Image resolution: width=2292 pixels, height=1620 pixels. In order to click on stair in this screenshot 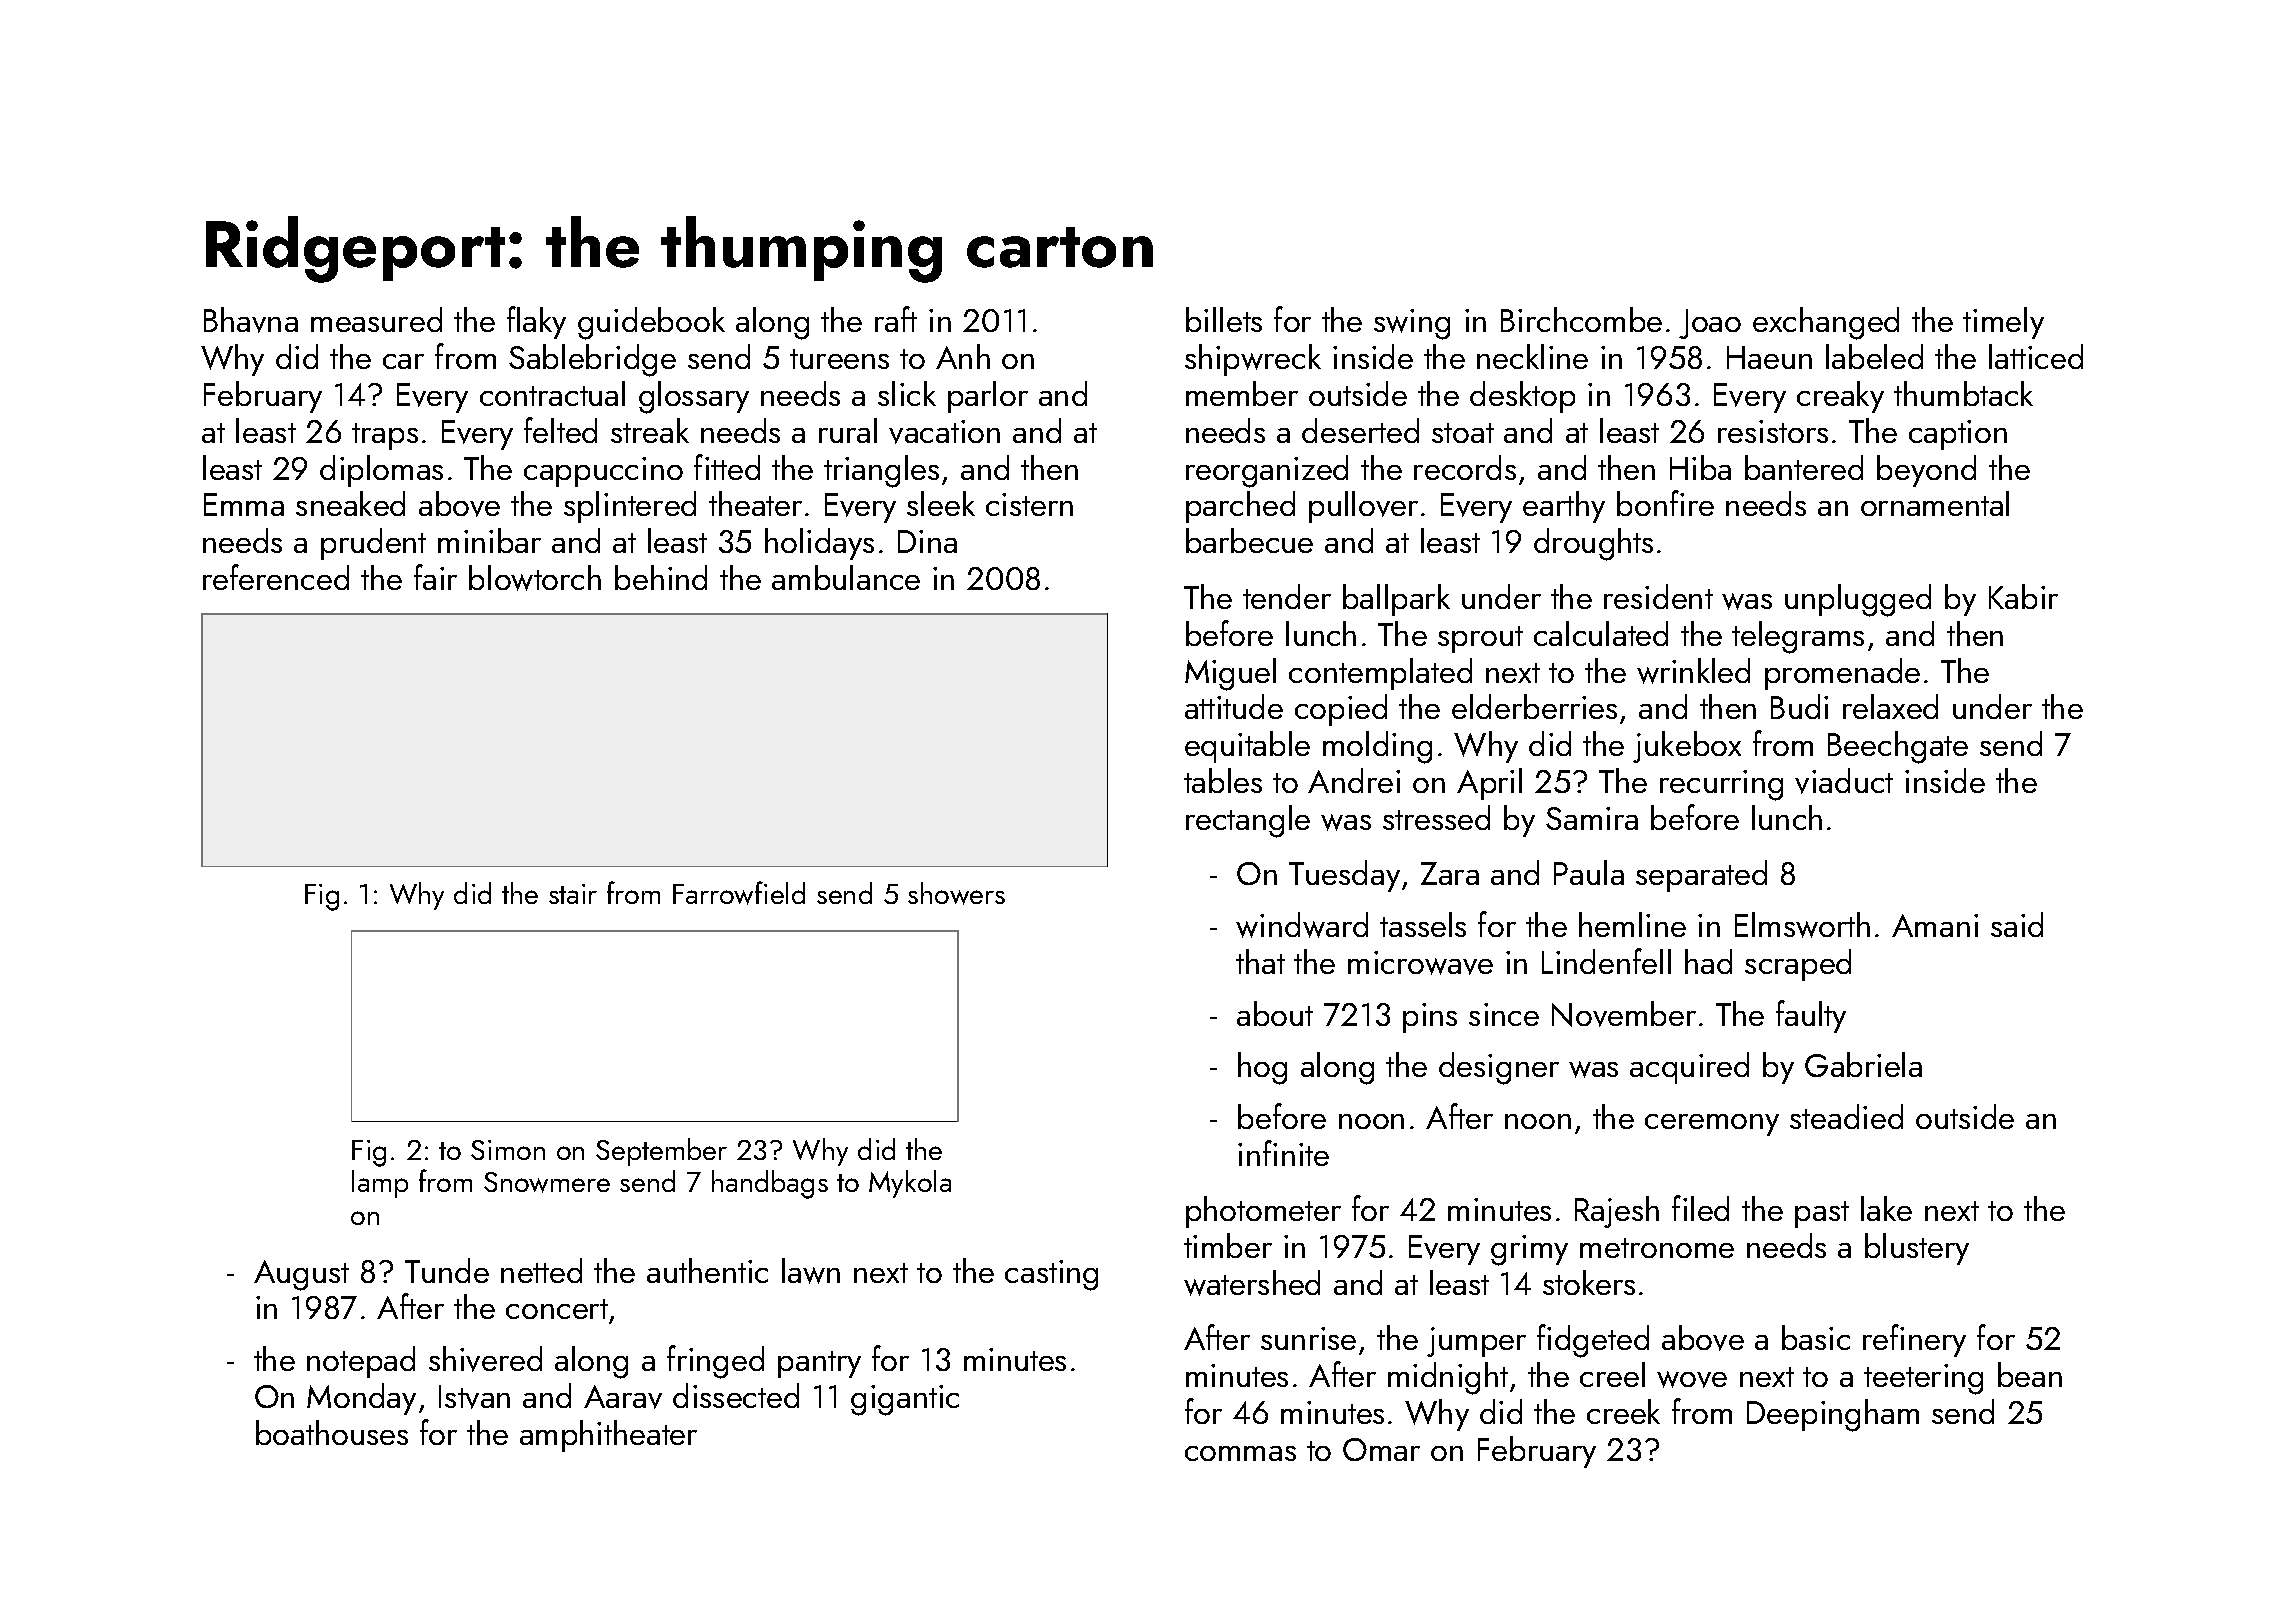, I will do `click(573, 894)`.
